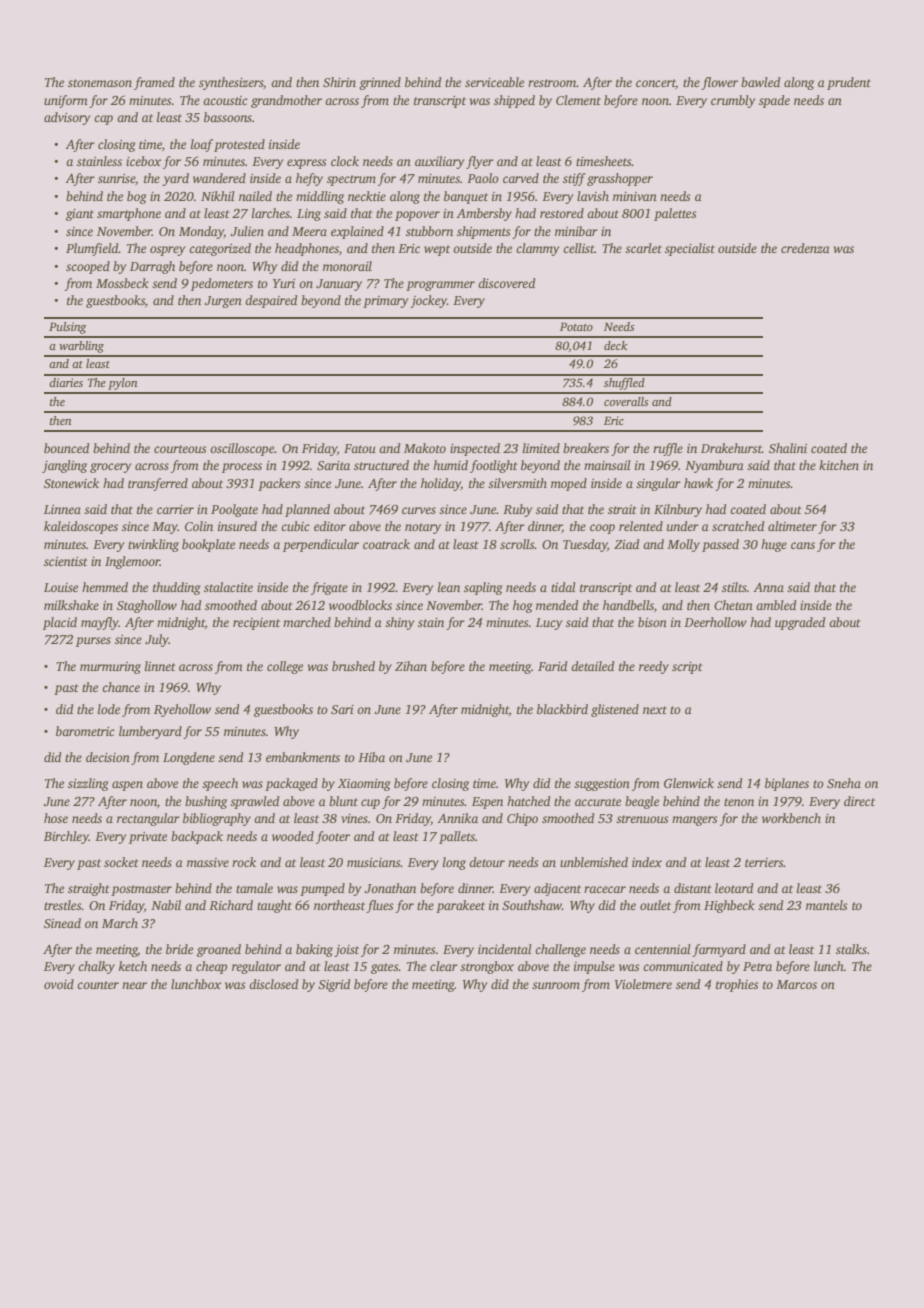  Describe the element at coordinates (423, 528) in the screenshot. I see `notary` at that location.
